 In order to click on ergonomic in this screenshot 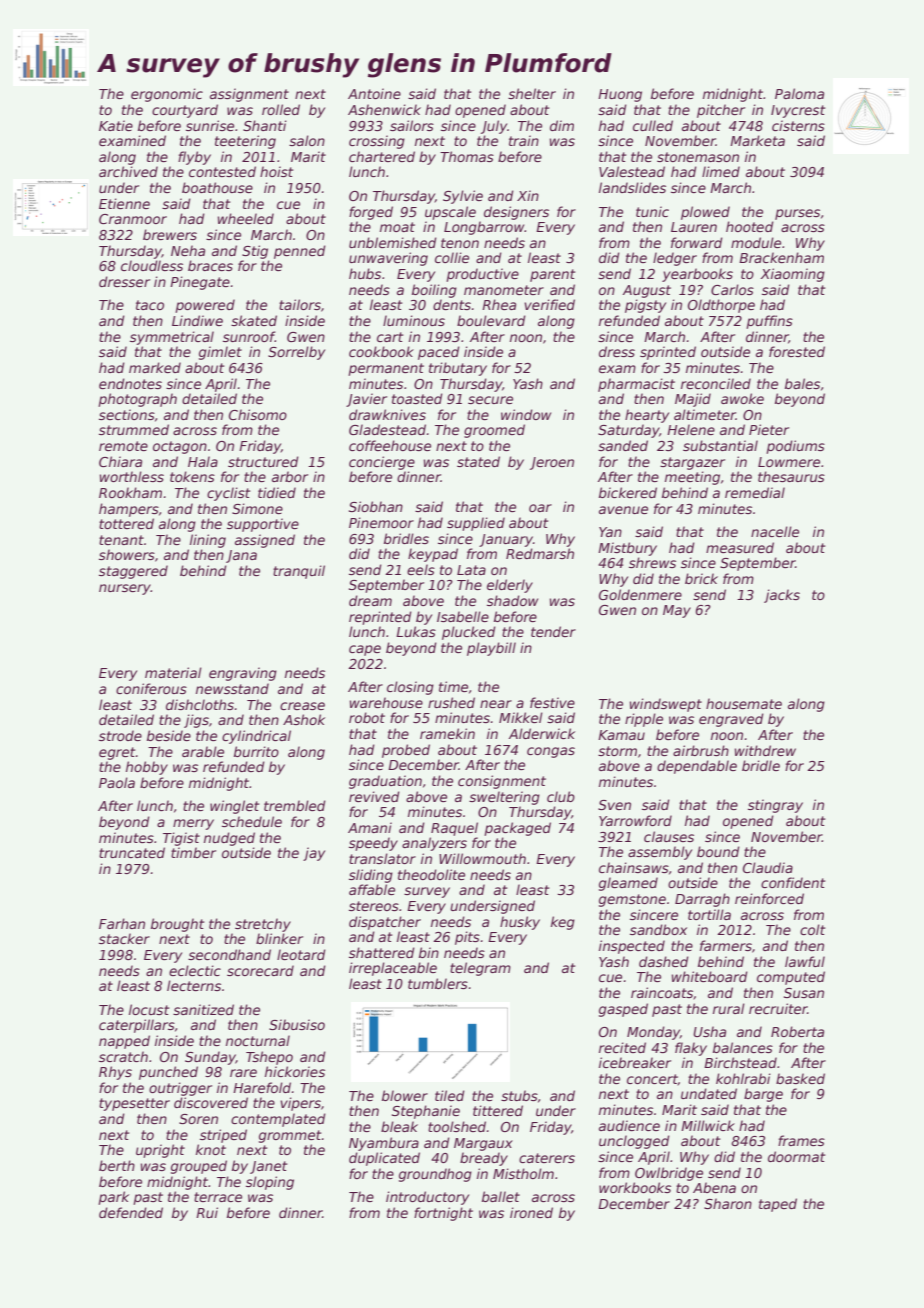, I will do `click(167, 95)`.
